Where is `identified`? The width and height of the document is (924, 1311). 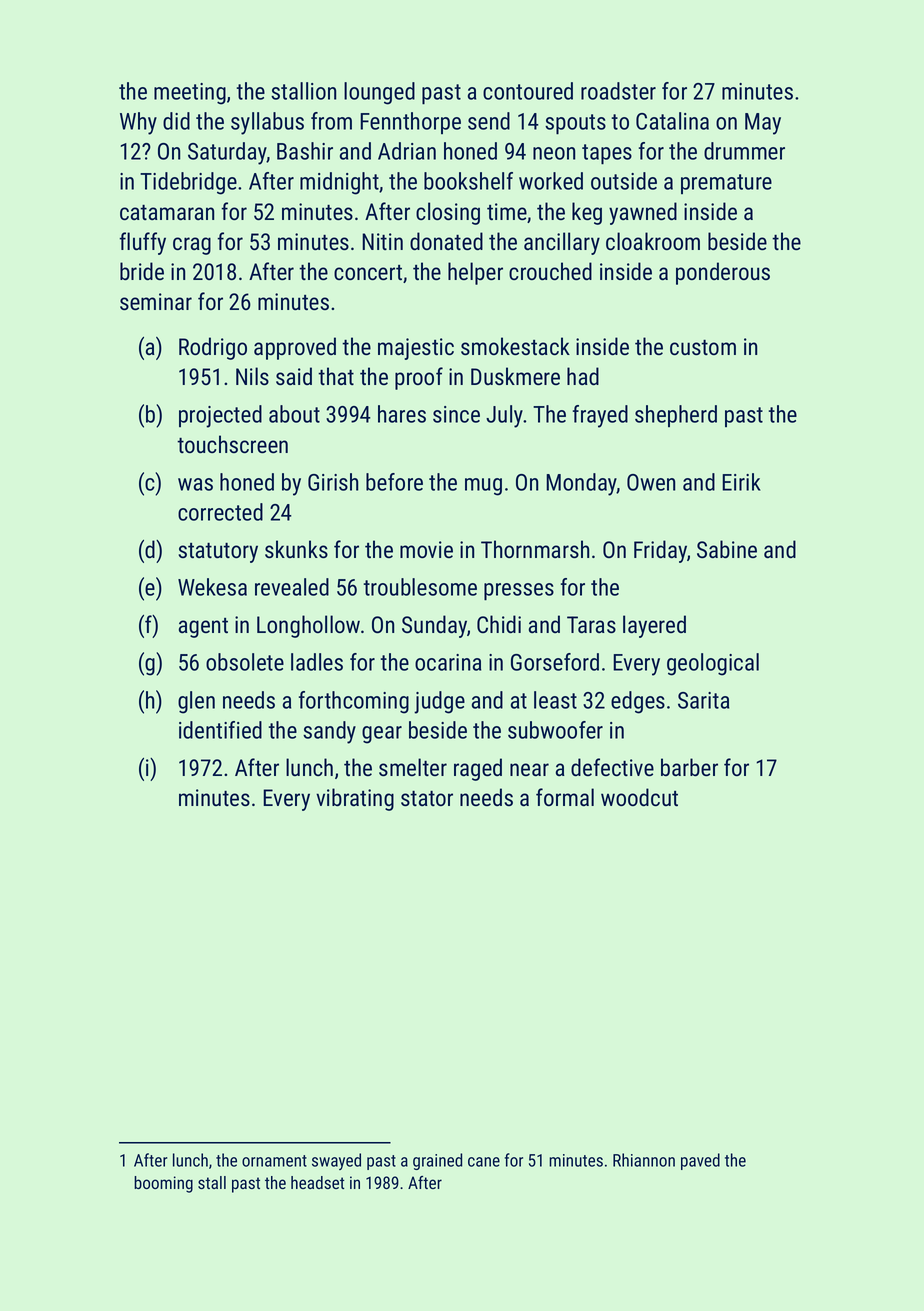 identified is located at coordinates (220, 730).
